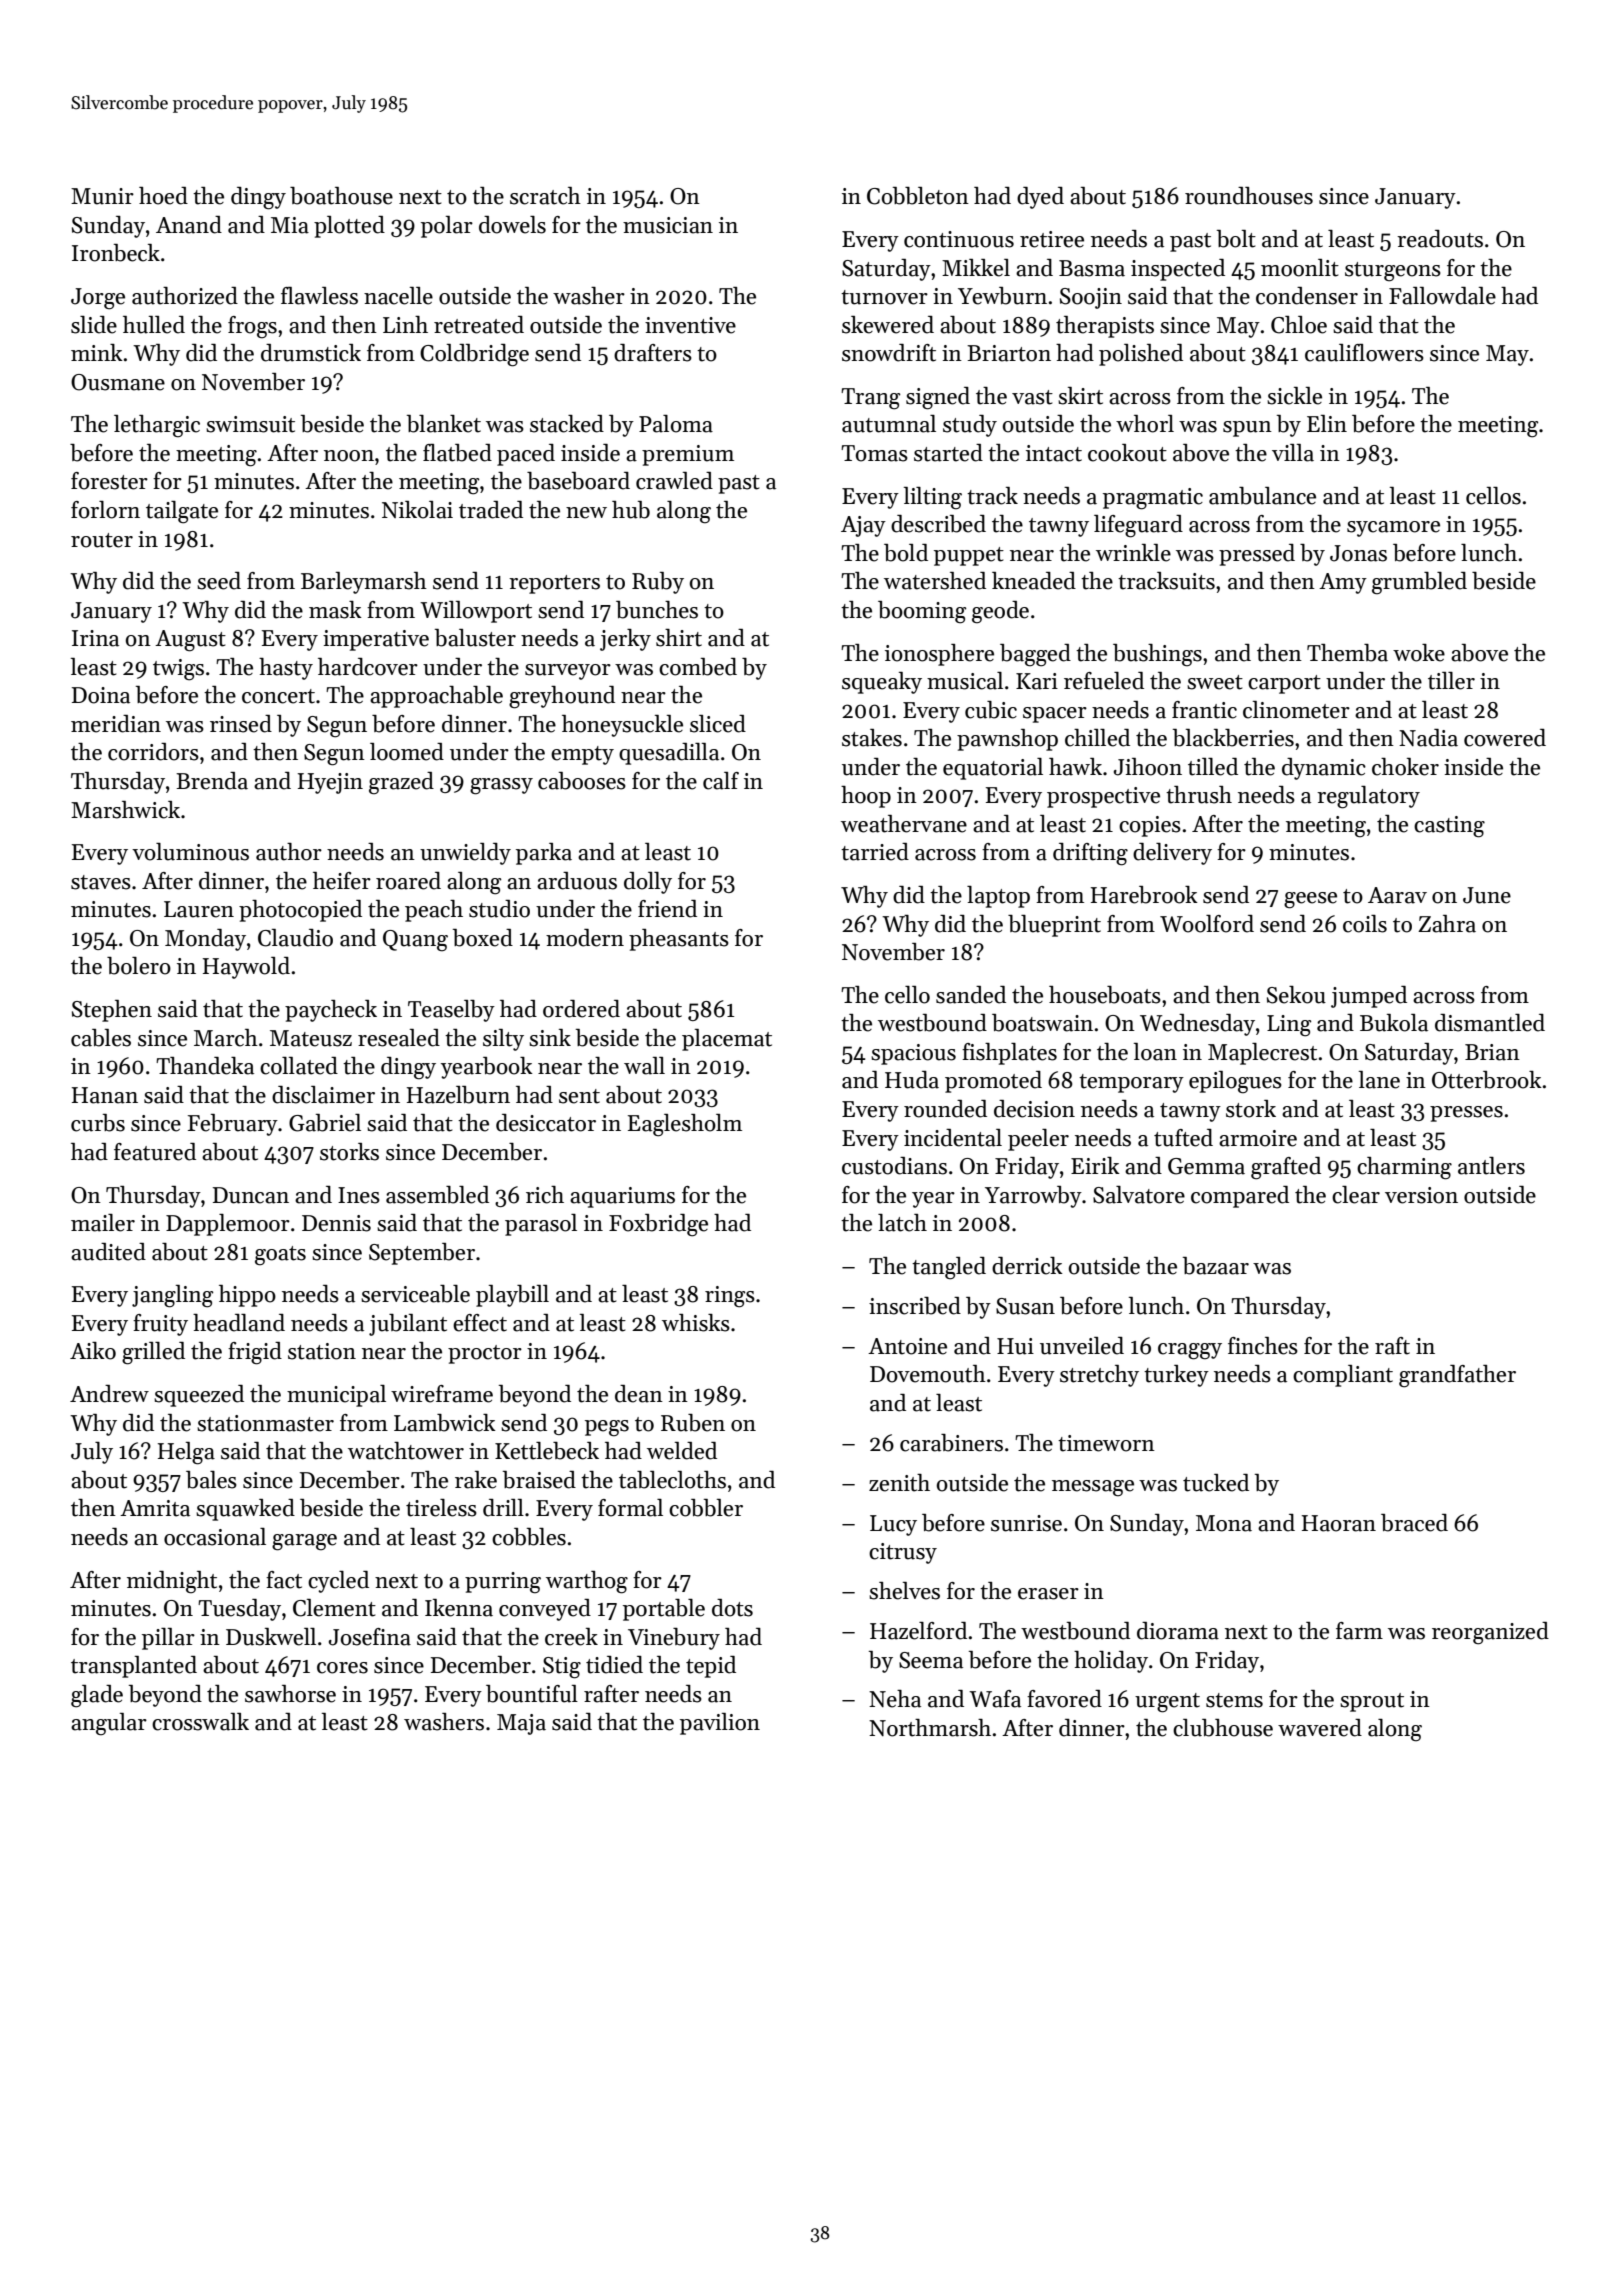 The width and height of the image is (1620, 2292). I want to click on grilled, so click(153, 1353).
